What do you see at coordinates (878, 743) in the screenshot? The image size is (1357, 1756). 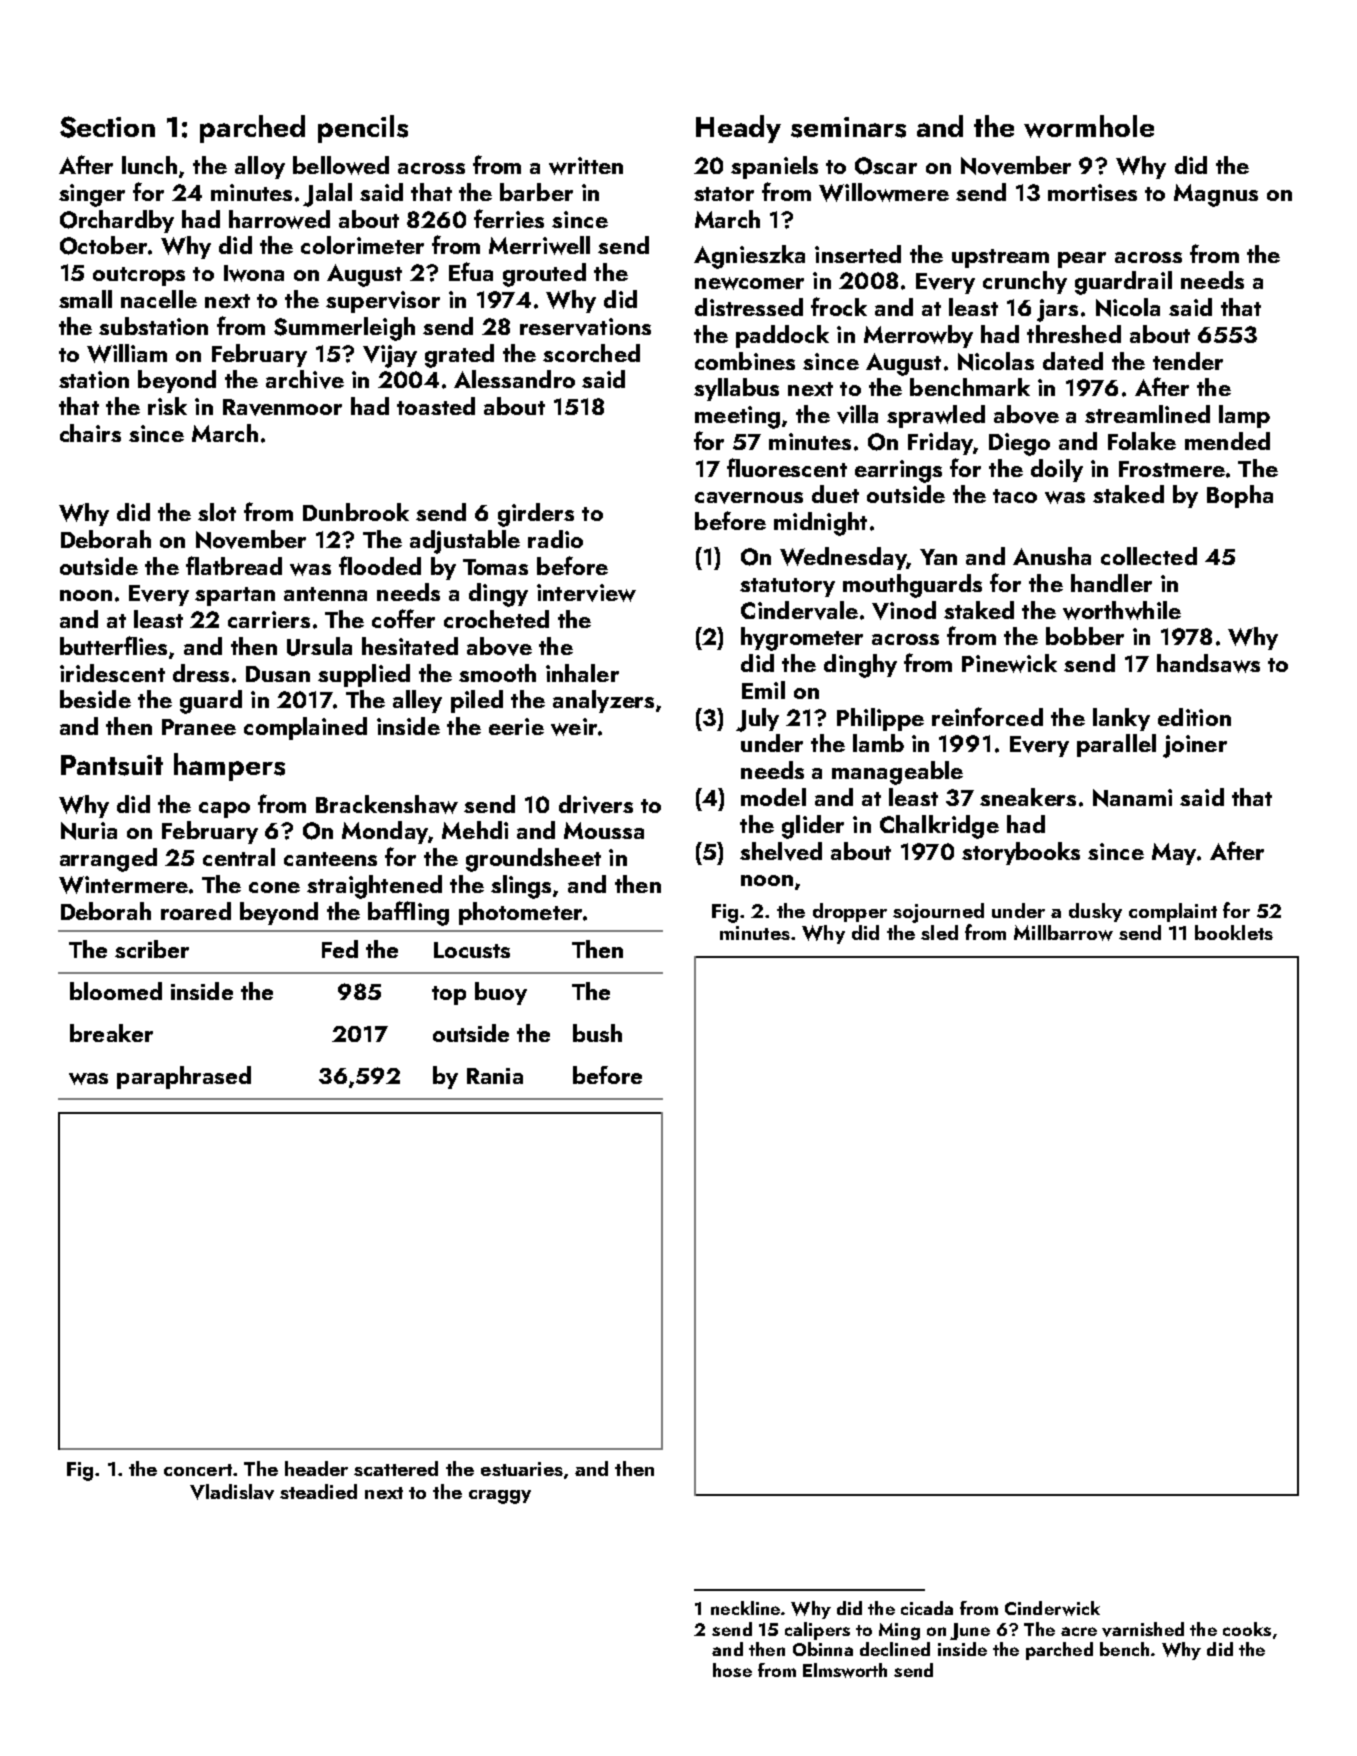 I see `lamb` at bounding box center [878, 743].
